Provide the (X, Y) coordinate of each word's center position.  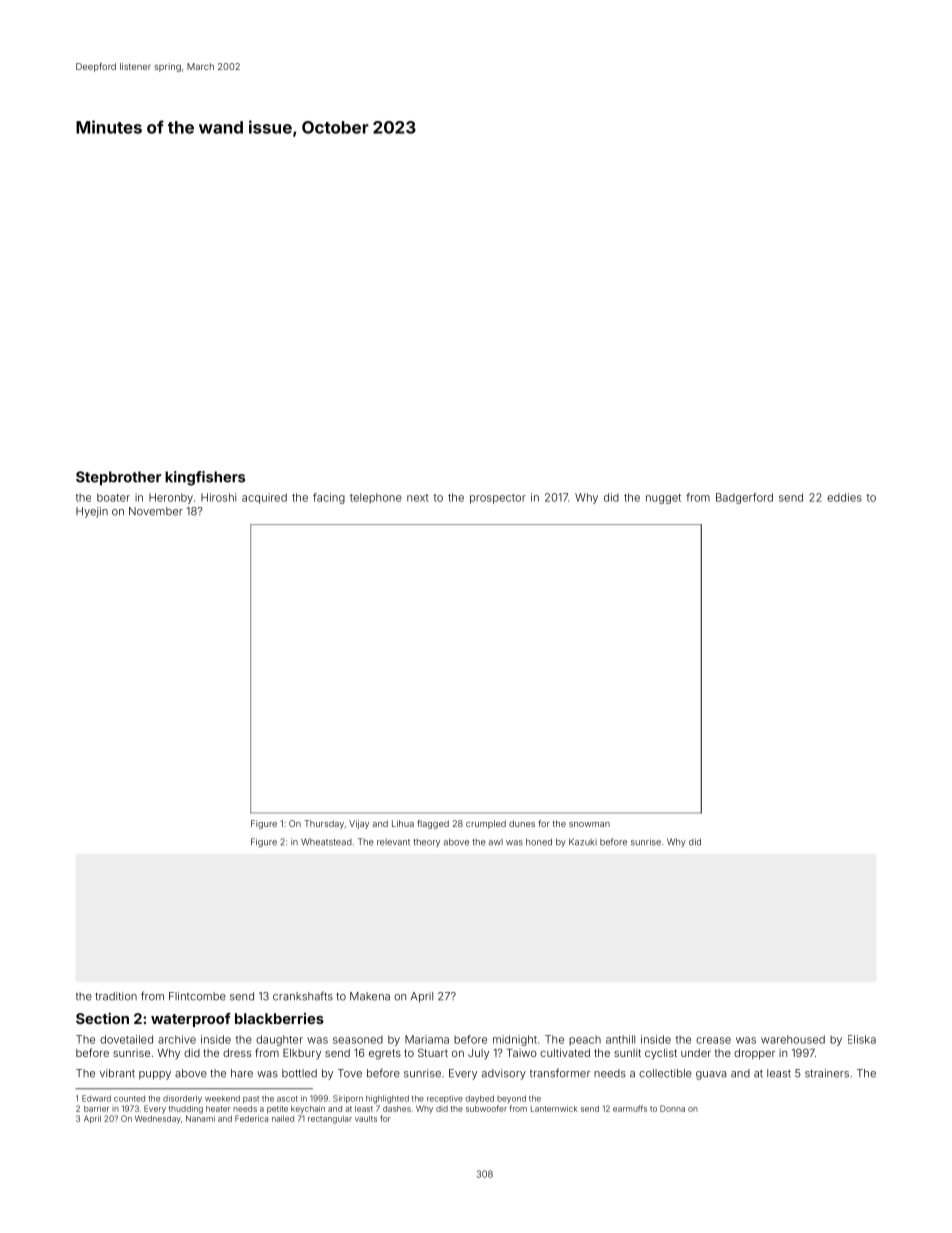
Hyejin (92, 512)
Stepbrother (118, 478)
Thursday (324, 824)
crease (713, 1040)
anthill (620, 1039)
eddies (844, 497)
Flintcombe (197, 996)
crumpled (486, 824)
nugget (663, 499)
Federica (251, 1118)
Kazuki (583, 842)
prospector (498, 499)
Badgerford (744, 498)
